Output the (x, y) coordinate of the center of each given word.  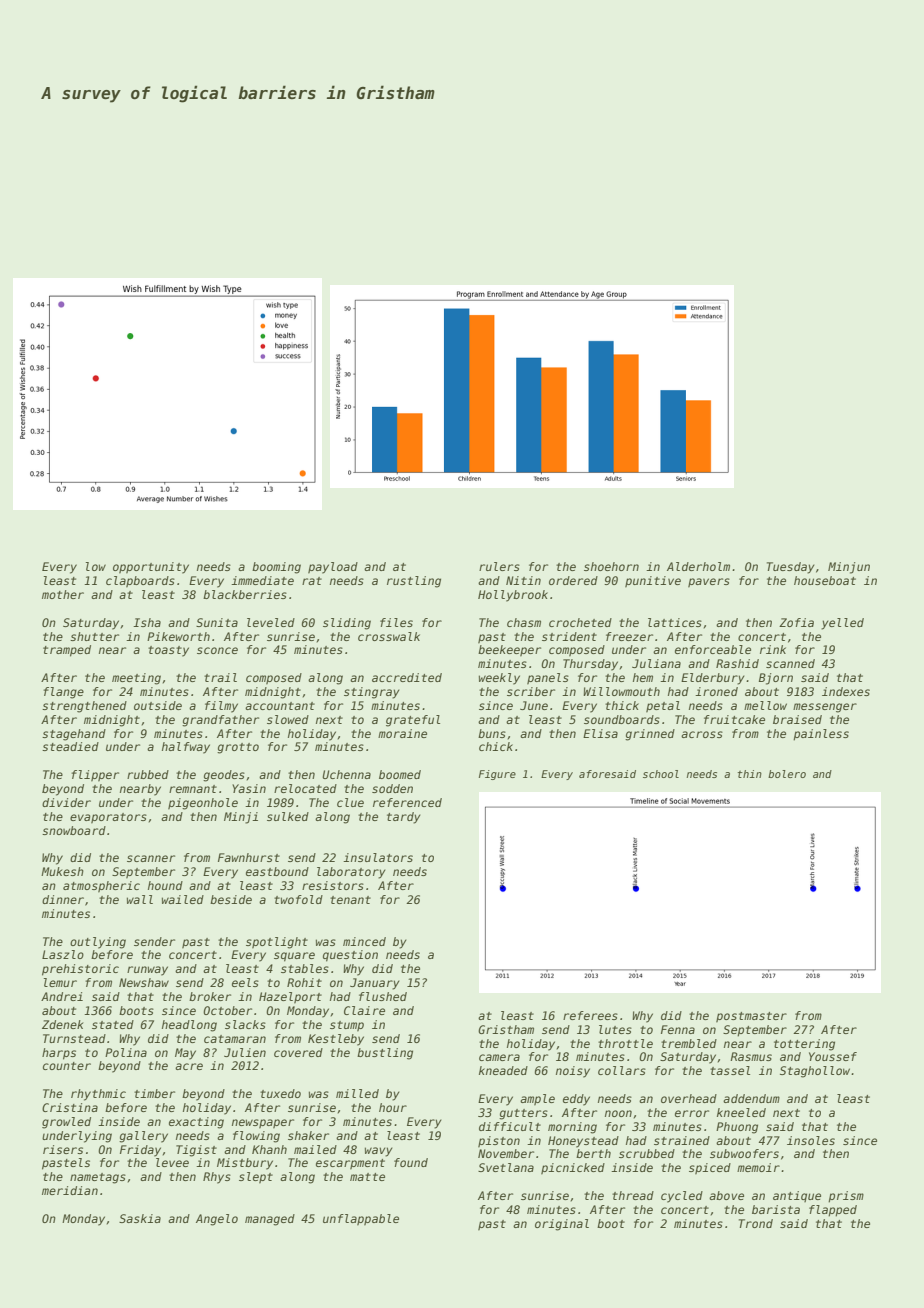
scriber (531, 691)
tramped (67, 651)
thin (750, 774)
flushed (383, 996)
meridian (70, 1190)
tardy (403, 818)
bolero (787, 774)
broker (210, 996)
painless (821, 735)
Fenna (678, 1029)
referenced (407, 802)
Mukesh (62, 871)
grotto (238, 748)
